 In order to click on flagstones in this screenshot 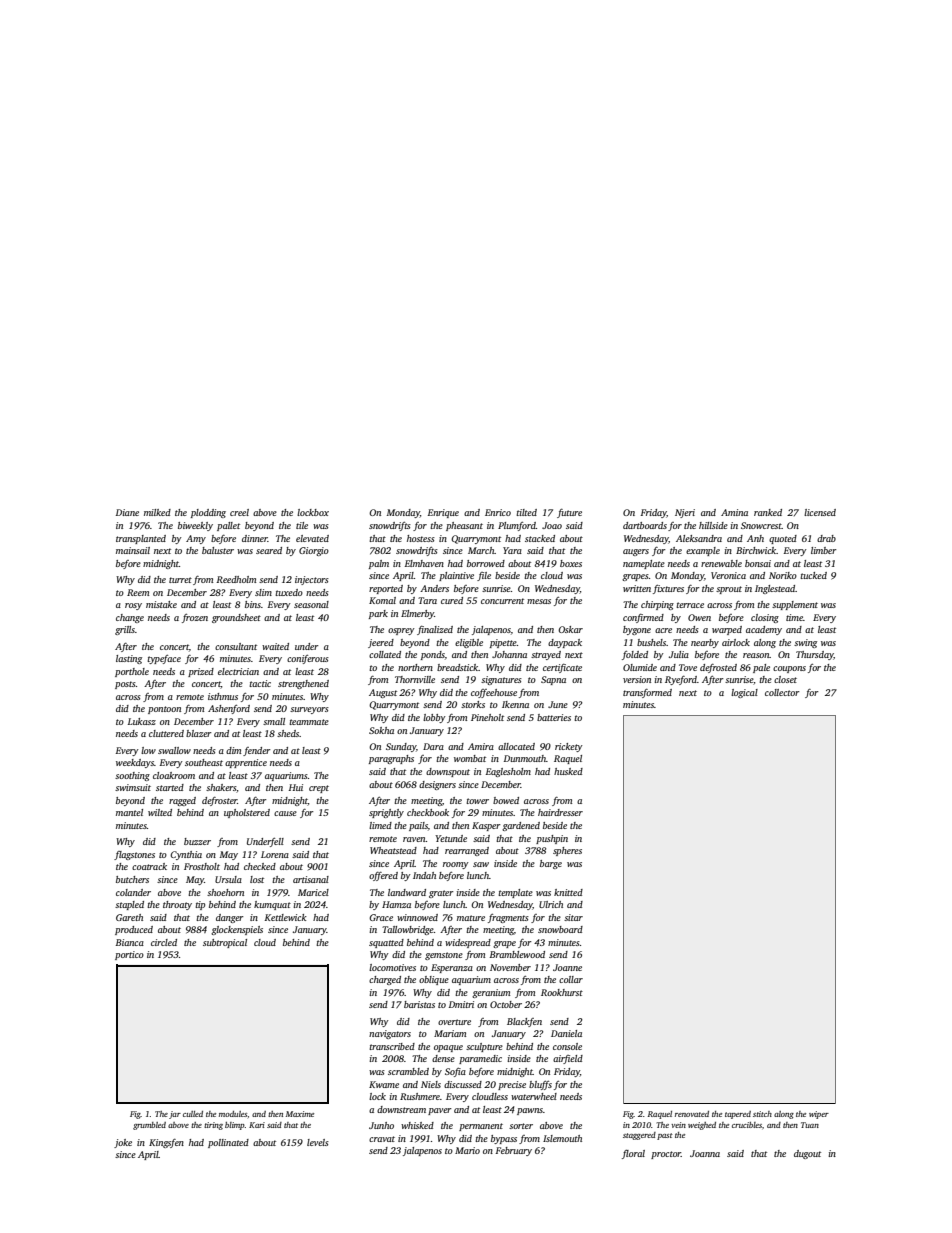, I will do `click(134, 855)`.
